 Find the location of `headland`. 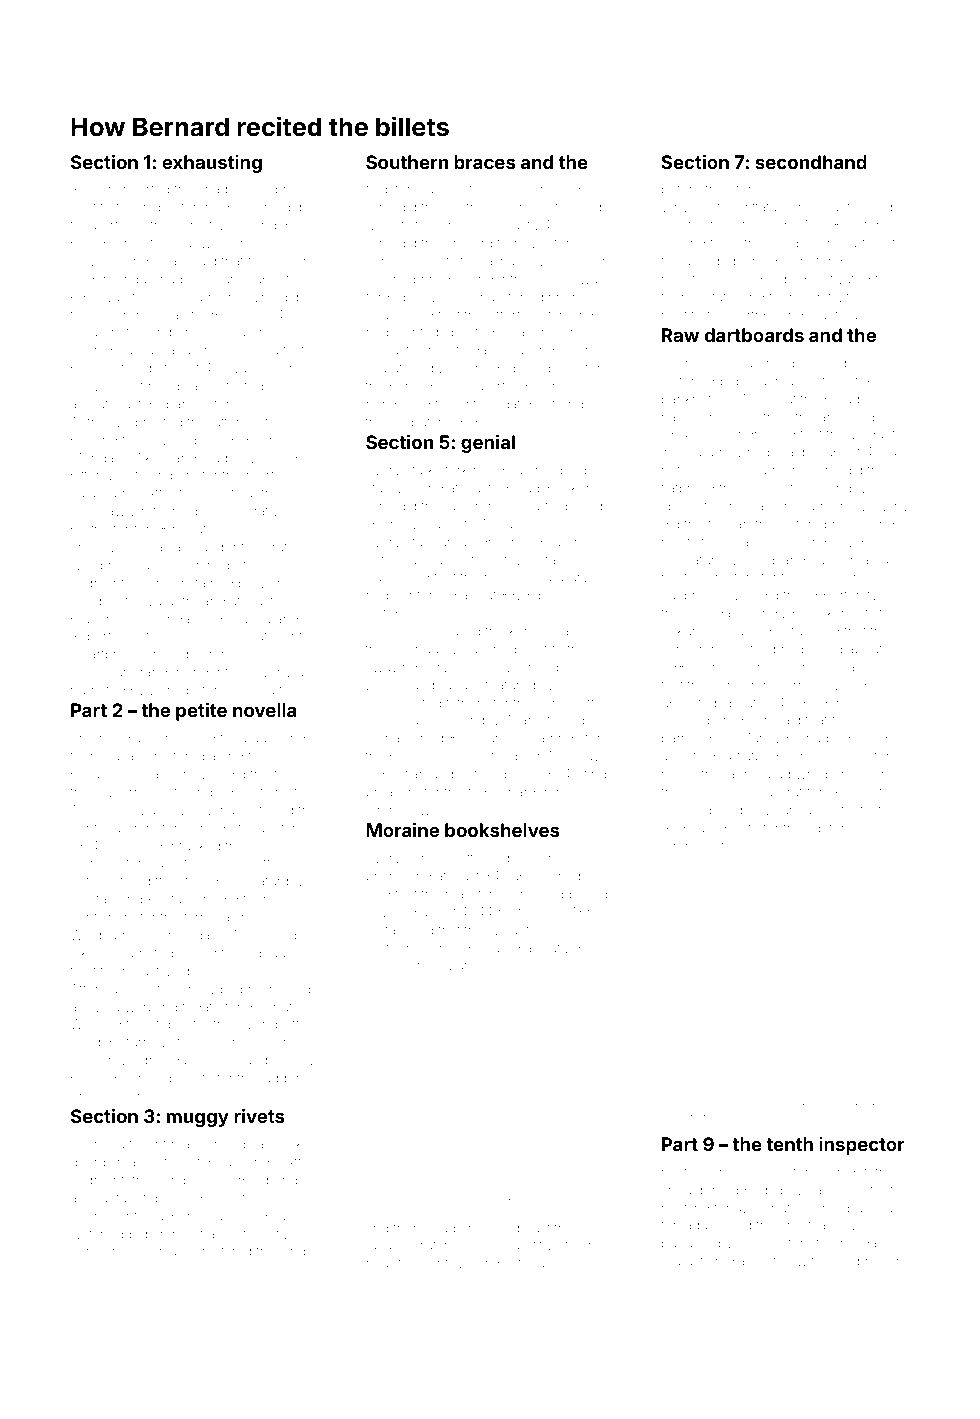

headland is located at coordinates (128, 738).
